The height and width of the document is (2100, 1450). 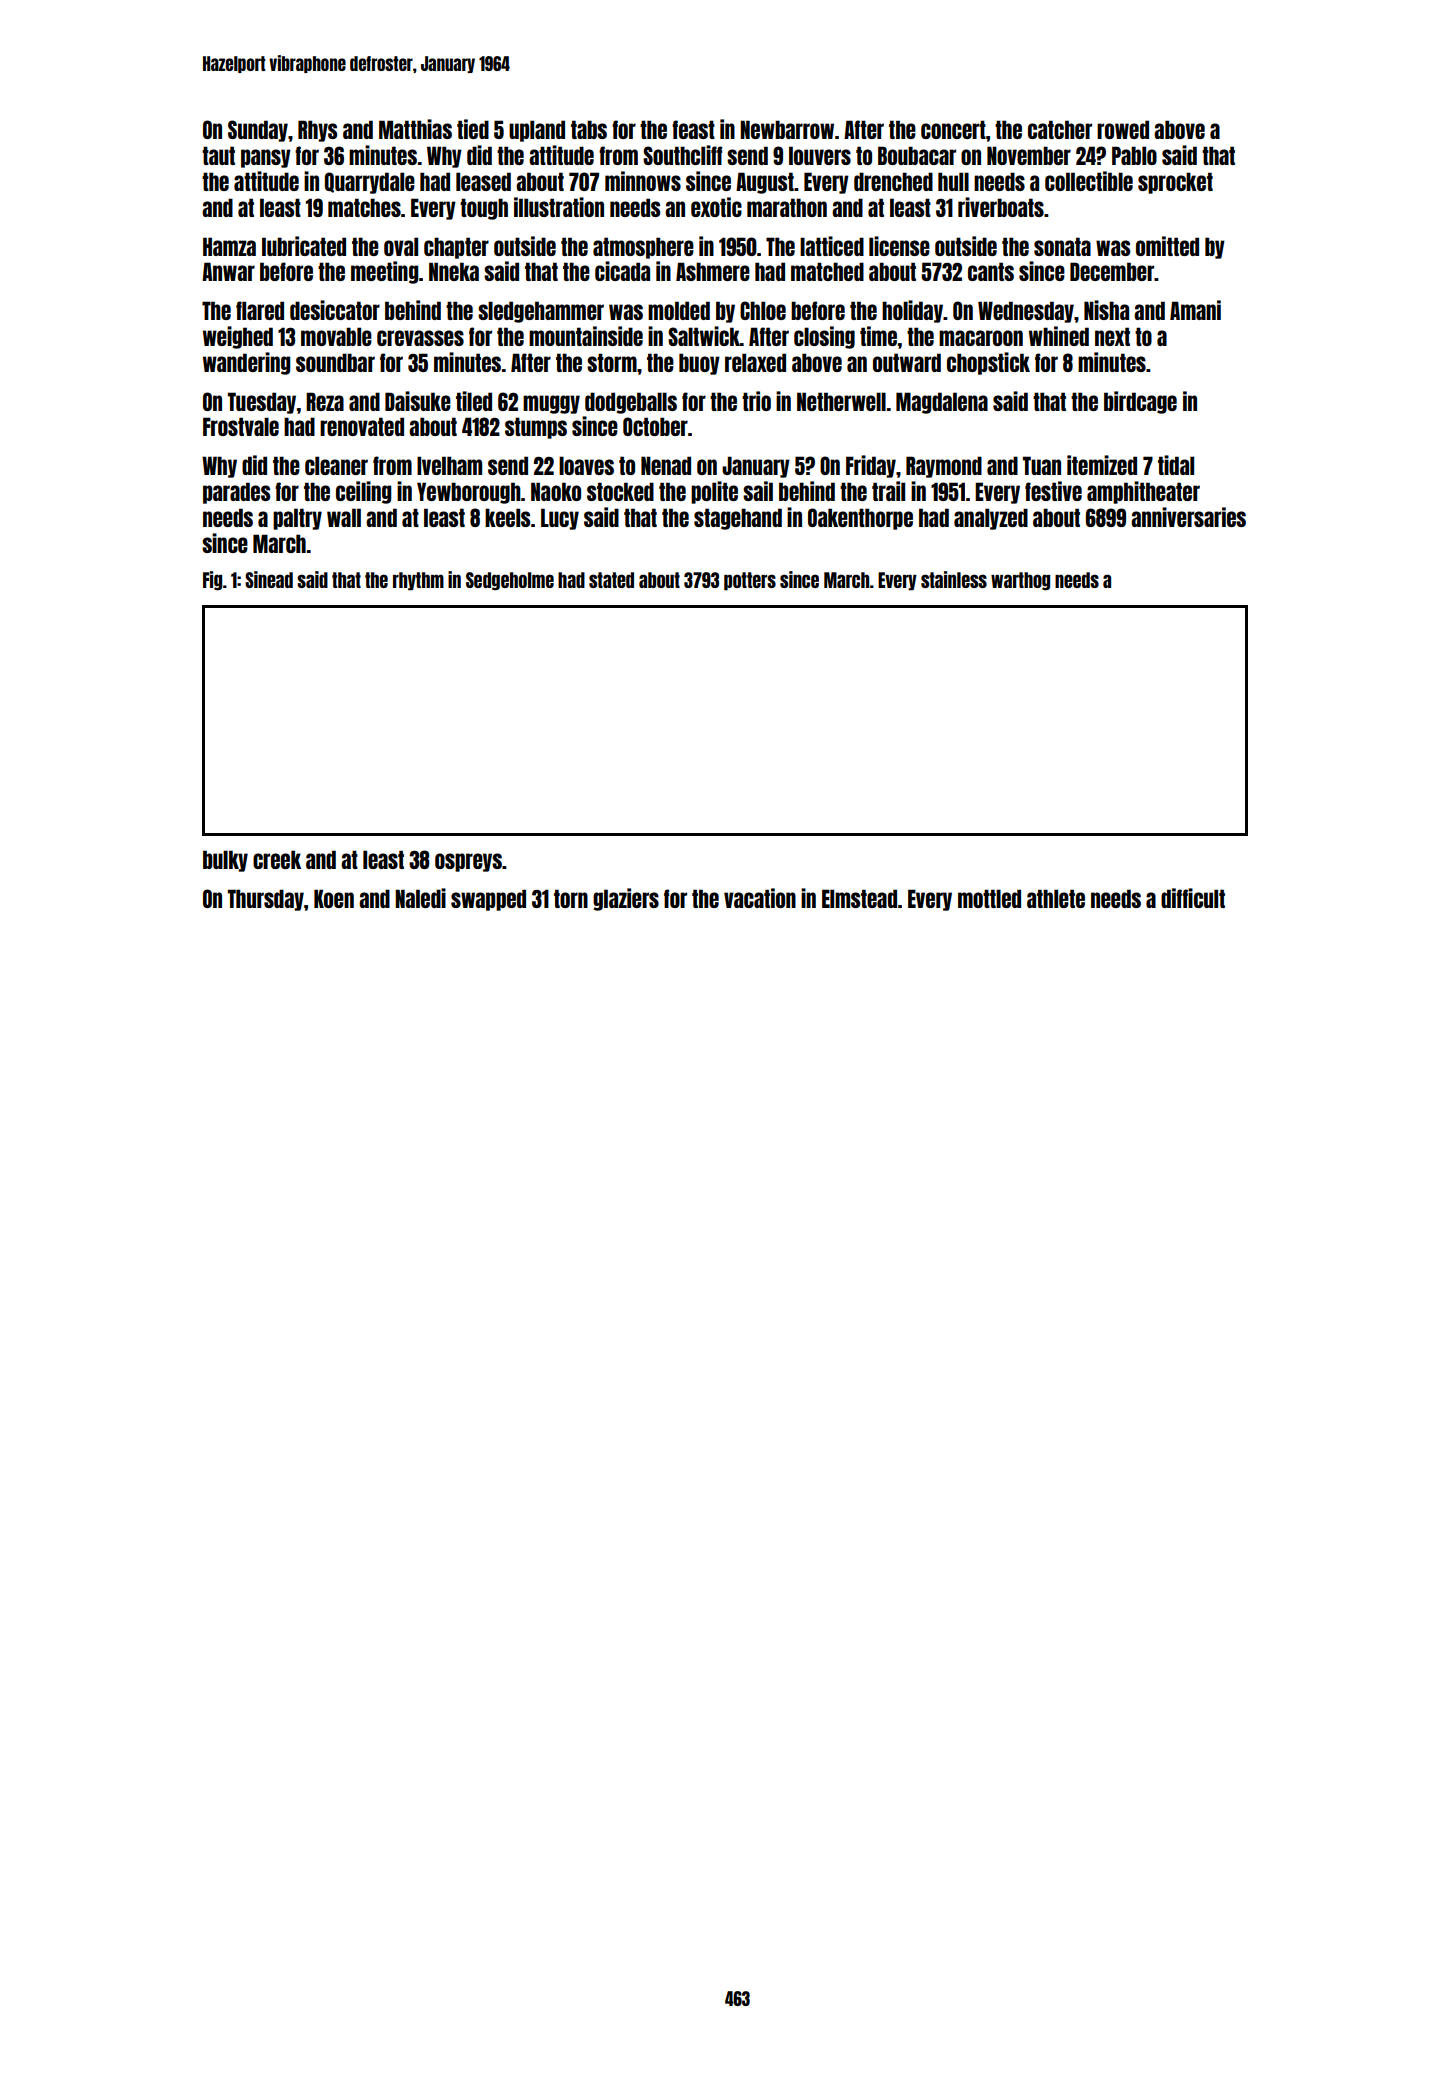 What do you see at coordinates (827, 271) in the document?
I see `matched` at bounding box center [827, 271].
